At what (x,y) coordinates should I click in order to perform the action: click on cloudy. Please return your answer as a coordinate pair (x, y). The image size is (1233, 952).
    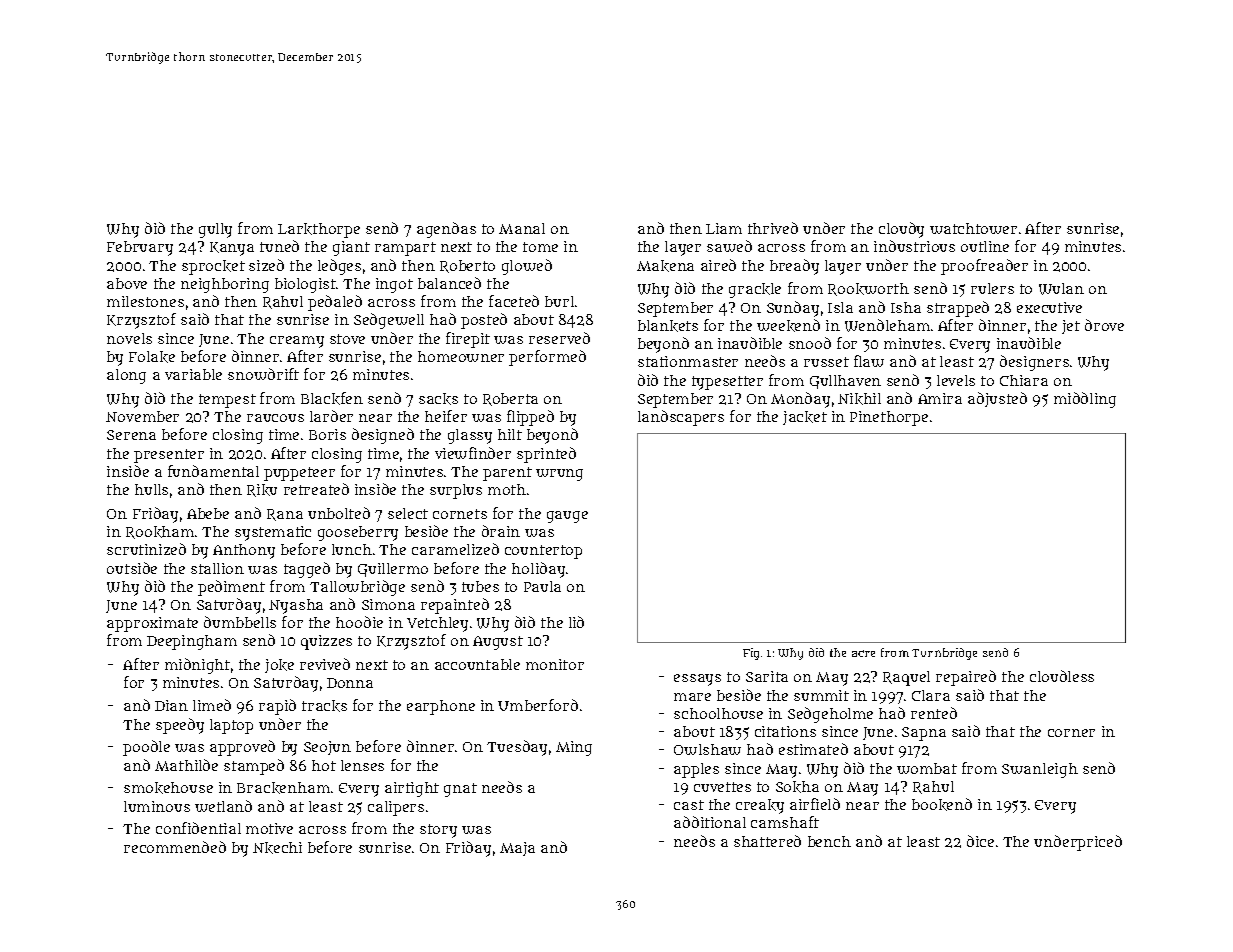
    Looking at the image, I should click on (901, 230).
